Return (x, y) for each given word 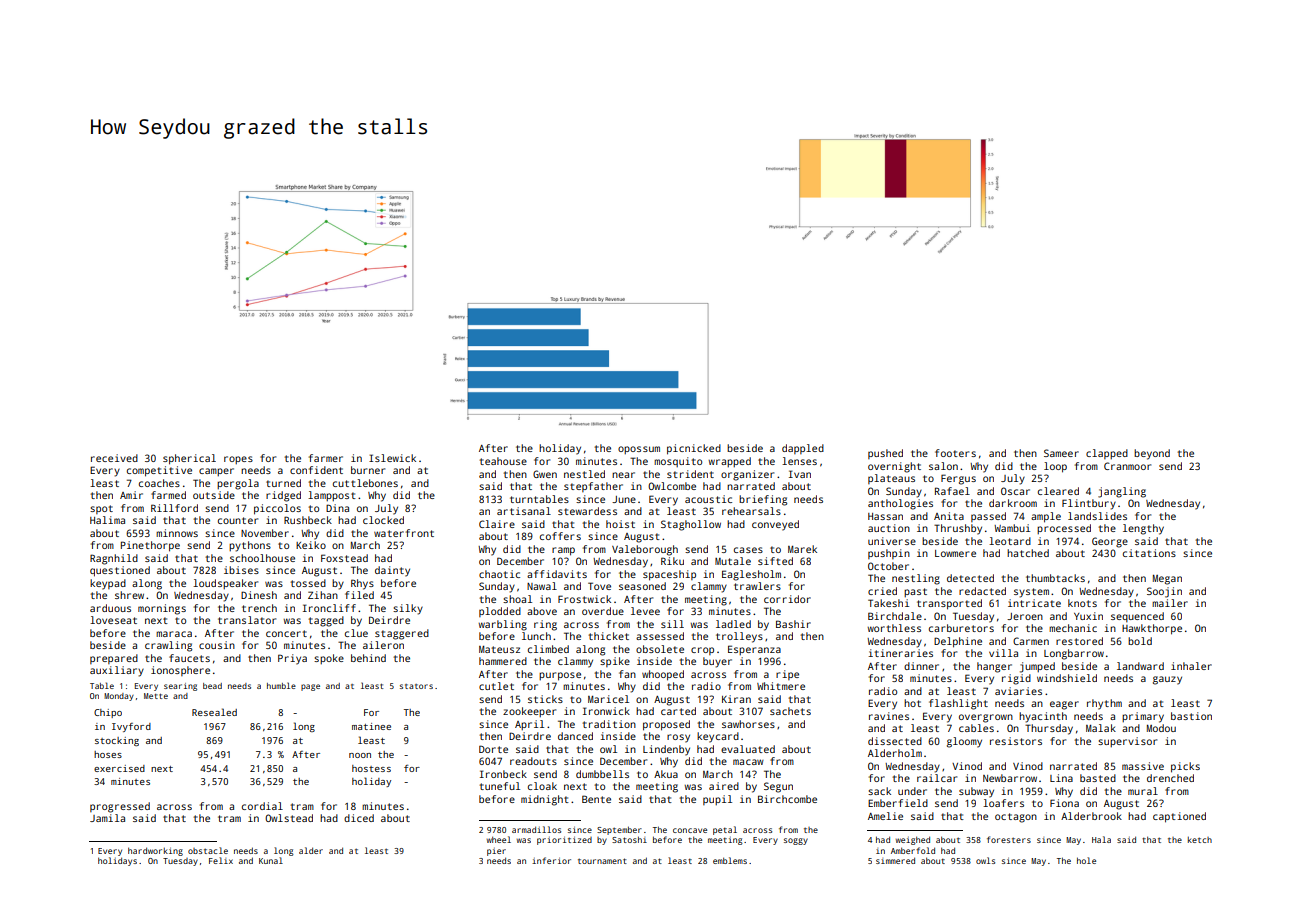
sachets (790, 711)
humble (281, 685)
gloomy (964, 742)
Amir (131, 495)
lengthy (1143, 529)
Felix (221, 860)
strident (690, 474)
